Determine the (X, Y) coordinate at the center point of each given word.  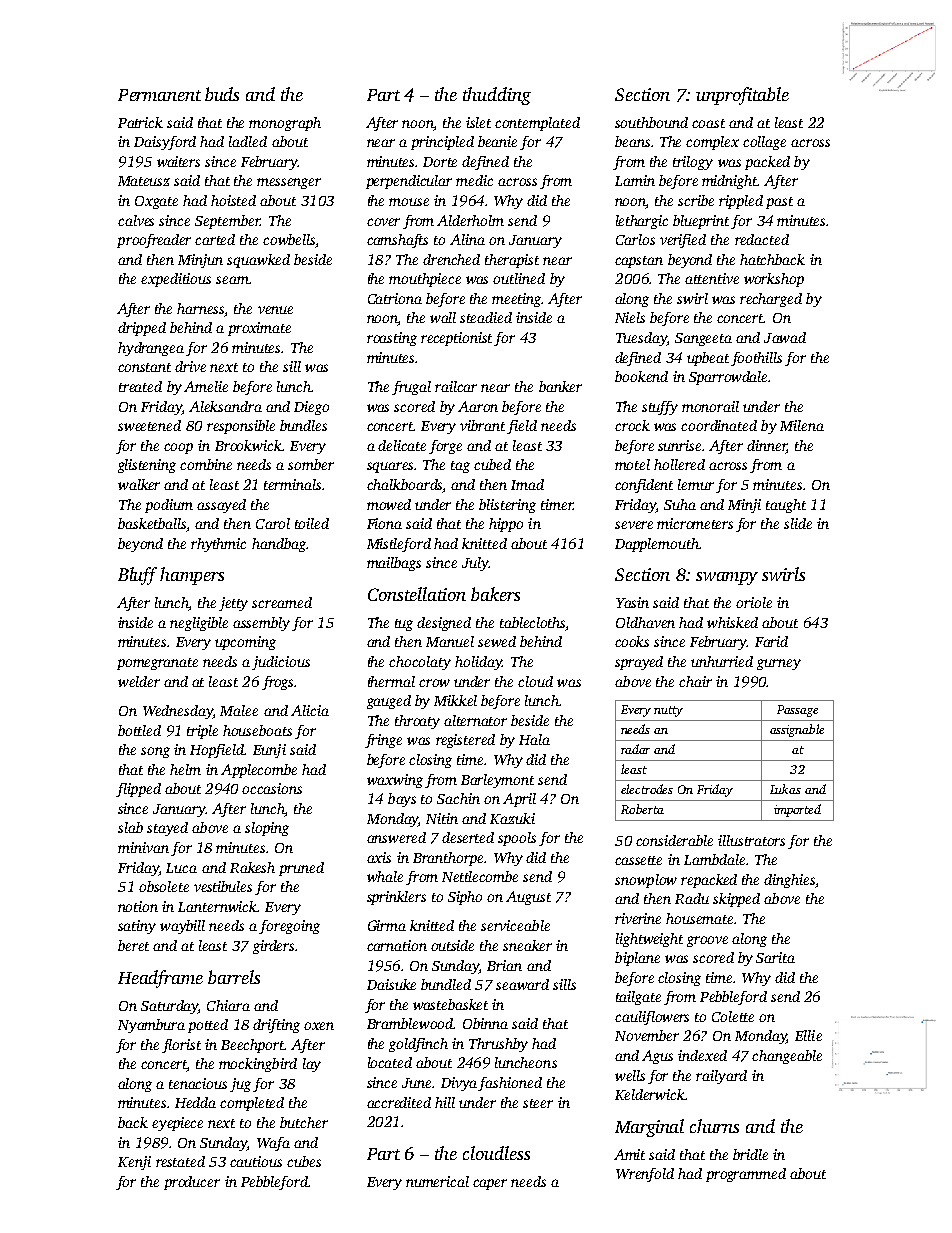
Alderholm (470, 220)
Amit (629, 1154)
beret (133, 945)
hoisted (233, 200)
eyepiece (177, 1124)
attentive (712, 278)
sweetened (149, 425)
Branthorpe (448, 859)
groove (707, 941)
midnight (730, 182)
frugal (411, 388)
